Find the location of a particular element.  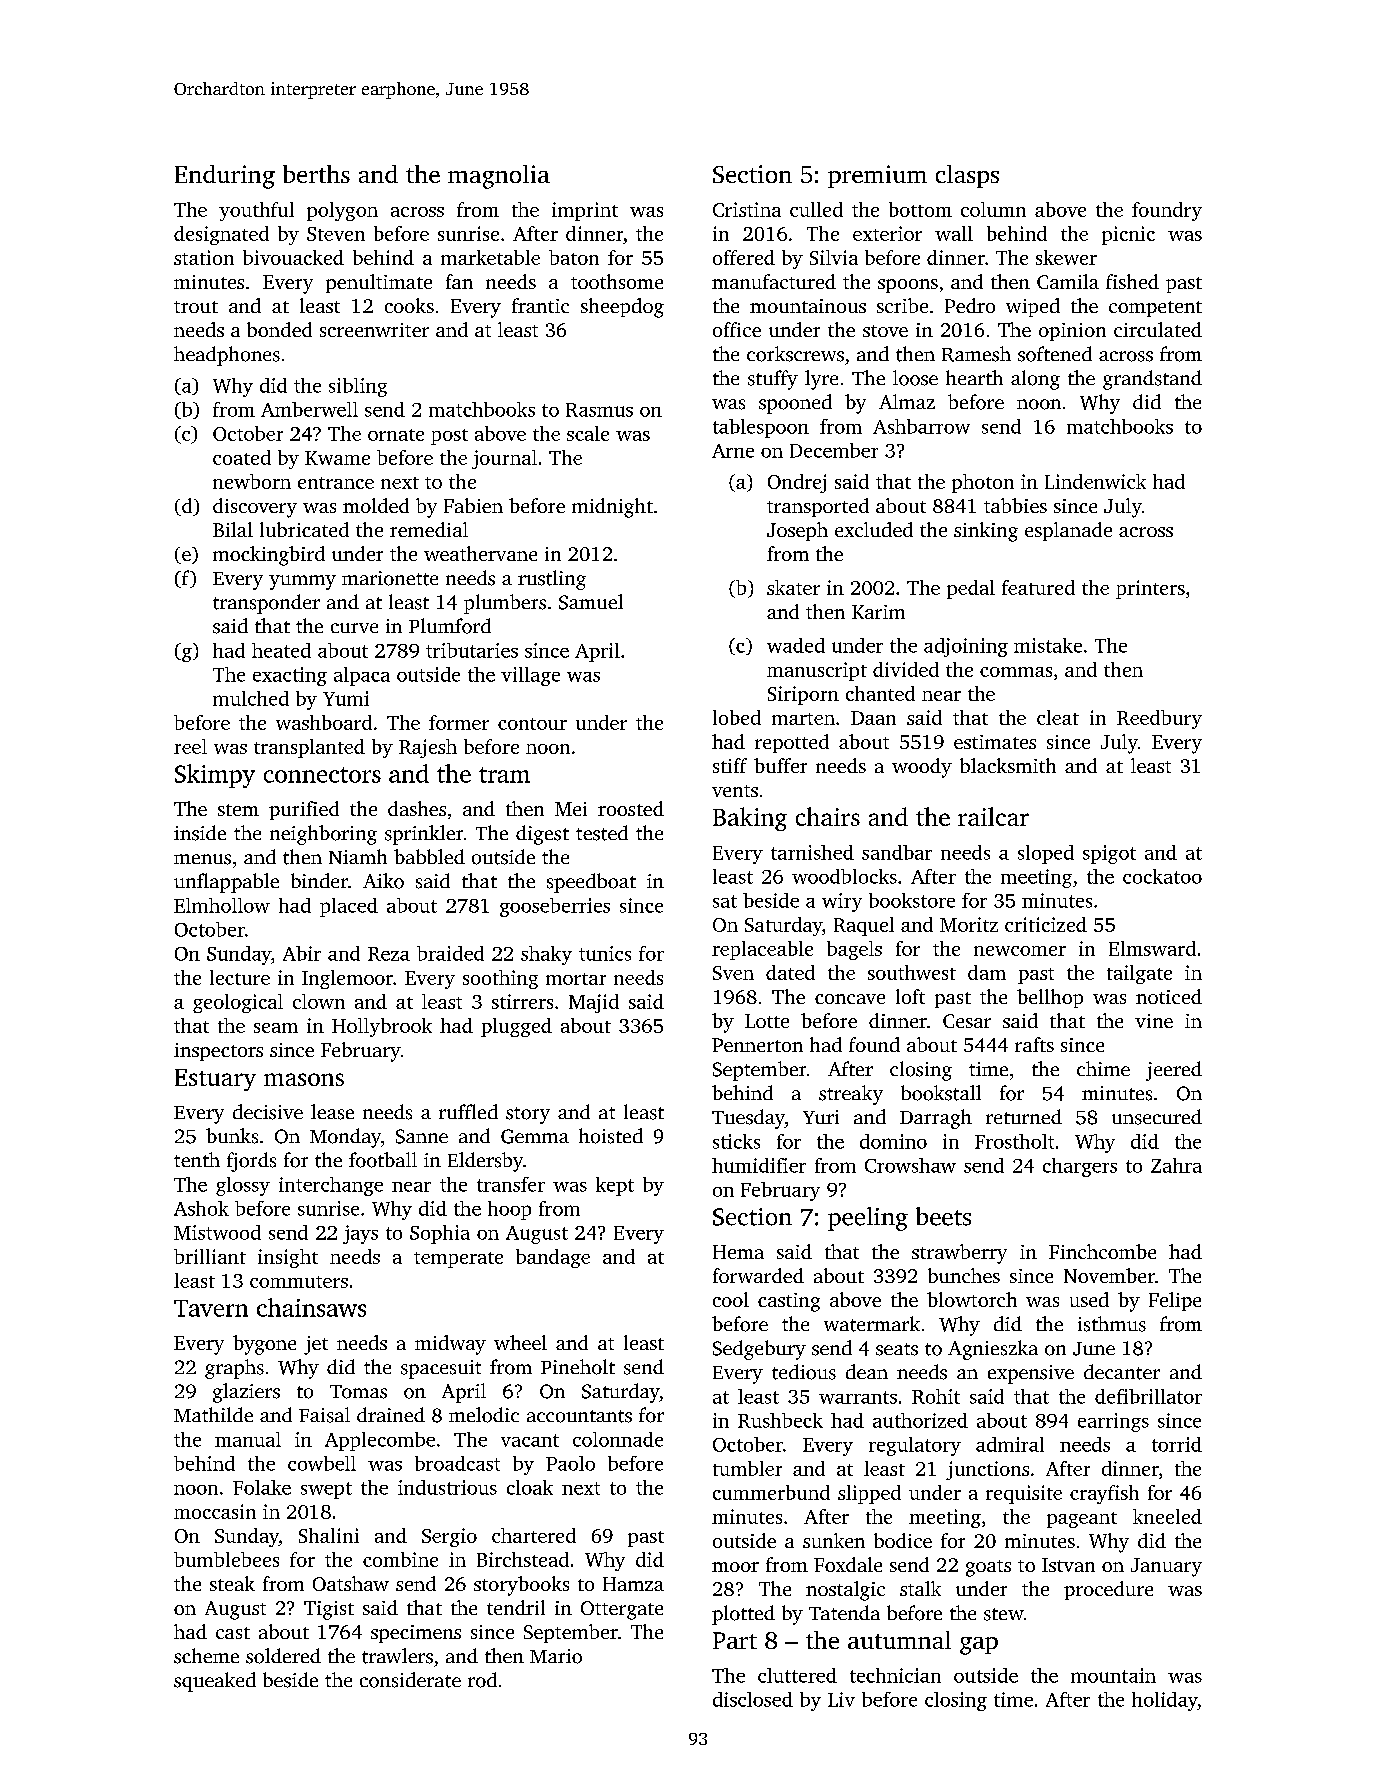

Pineholt is located at coordinates (578, 1367).
